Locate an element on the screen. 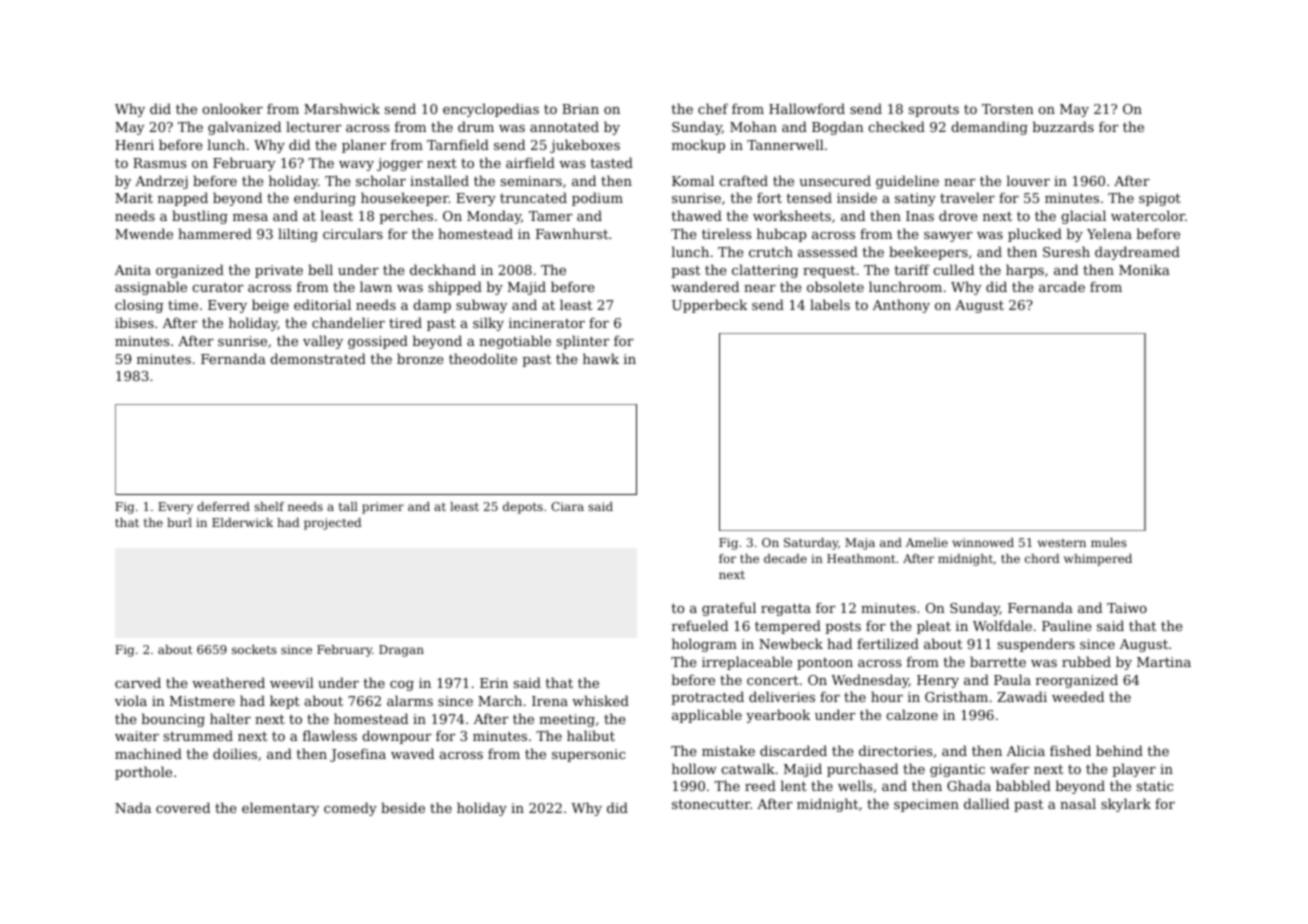 Image resolution: width=1308 pixels, height=924 pixels. waiter is located at coordinates (137, 736).
